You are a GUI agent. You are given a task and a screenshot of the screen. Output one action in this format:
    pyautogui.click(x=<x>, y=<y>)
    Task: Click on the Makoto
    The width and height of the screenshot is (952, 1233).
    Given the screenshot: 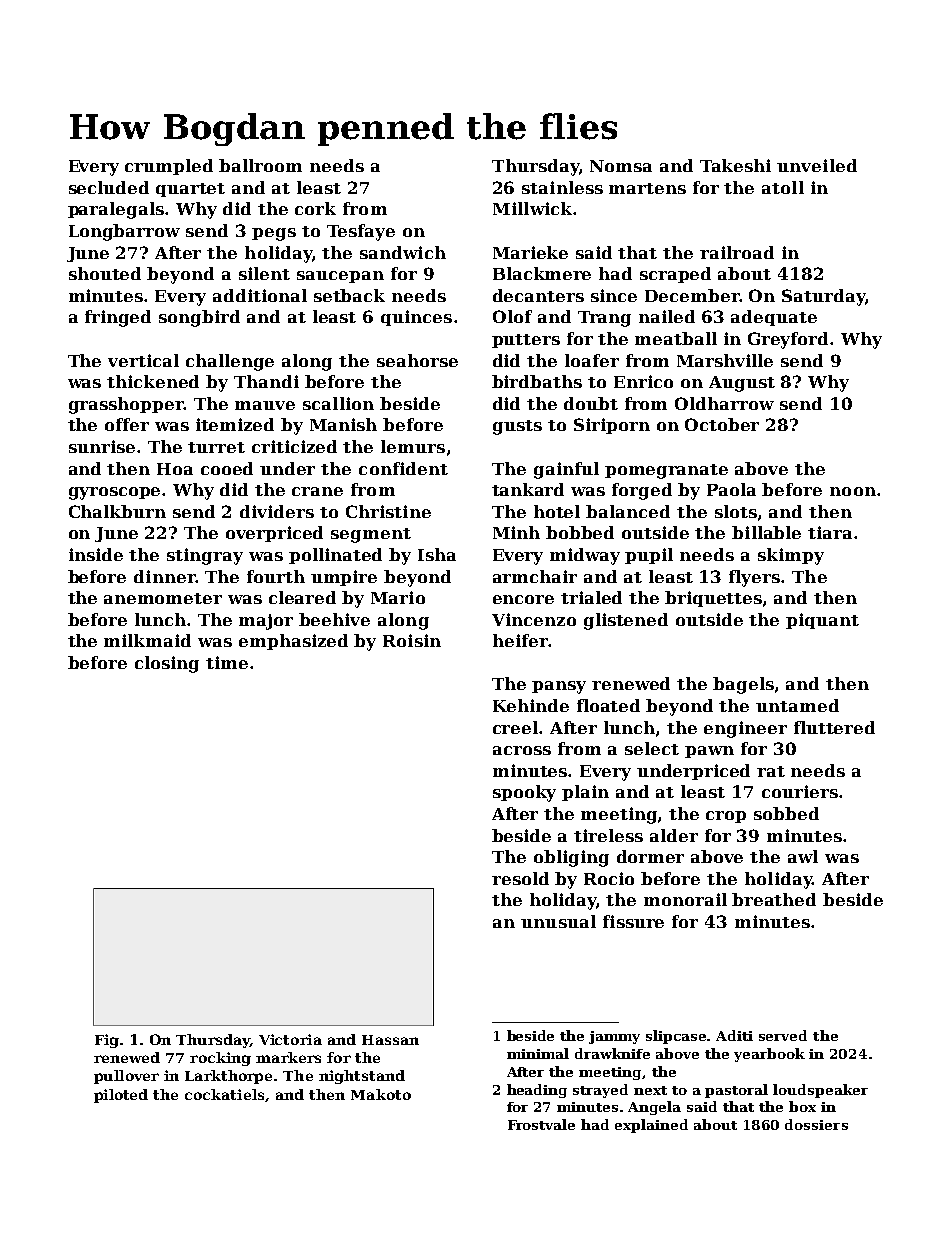 What is the action you would take?
    pyautogui.click(x=381, y=1094)
